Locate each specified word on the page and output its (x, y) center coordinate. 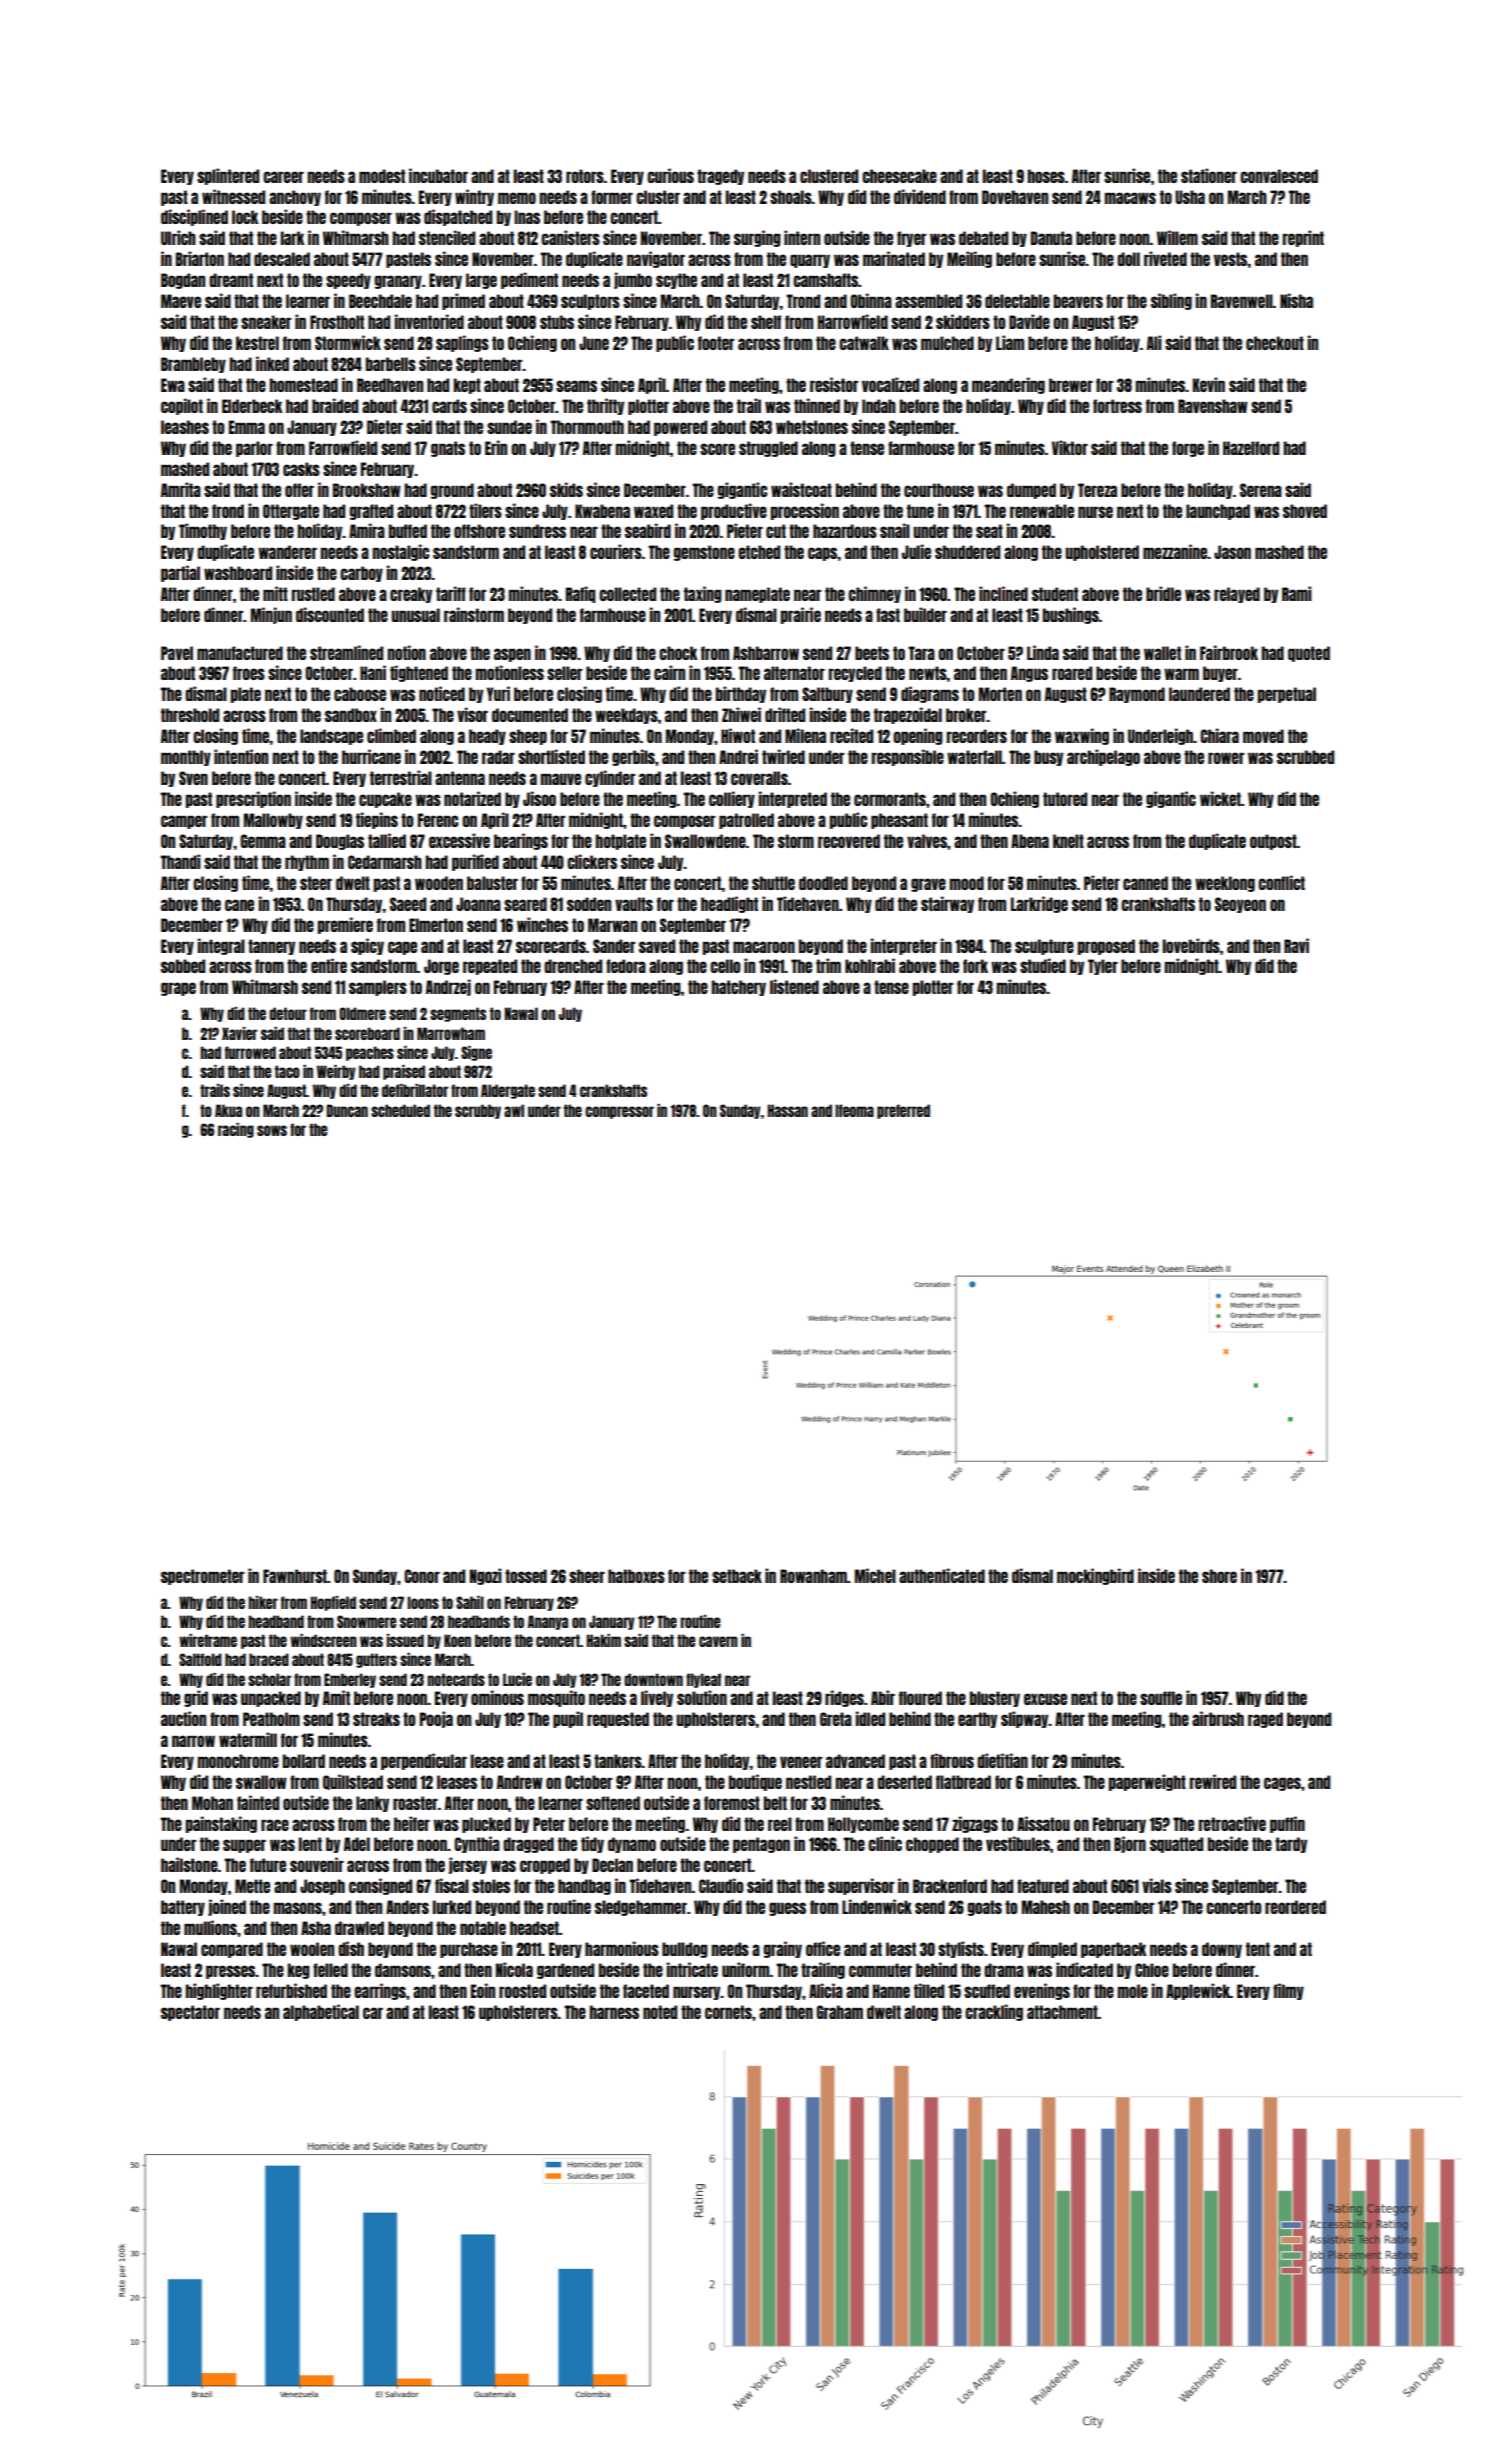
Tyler (1103, 967)
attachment (1062, 2012)
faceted (646, 1991)
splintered (228, 176)
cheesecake (899, 176)
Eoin (483, 1990)
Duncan (347, 1110)
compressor (619, 1112)
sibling (1171, 301)
